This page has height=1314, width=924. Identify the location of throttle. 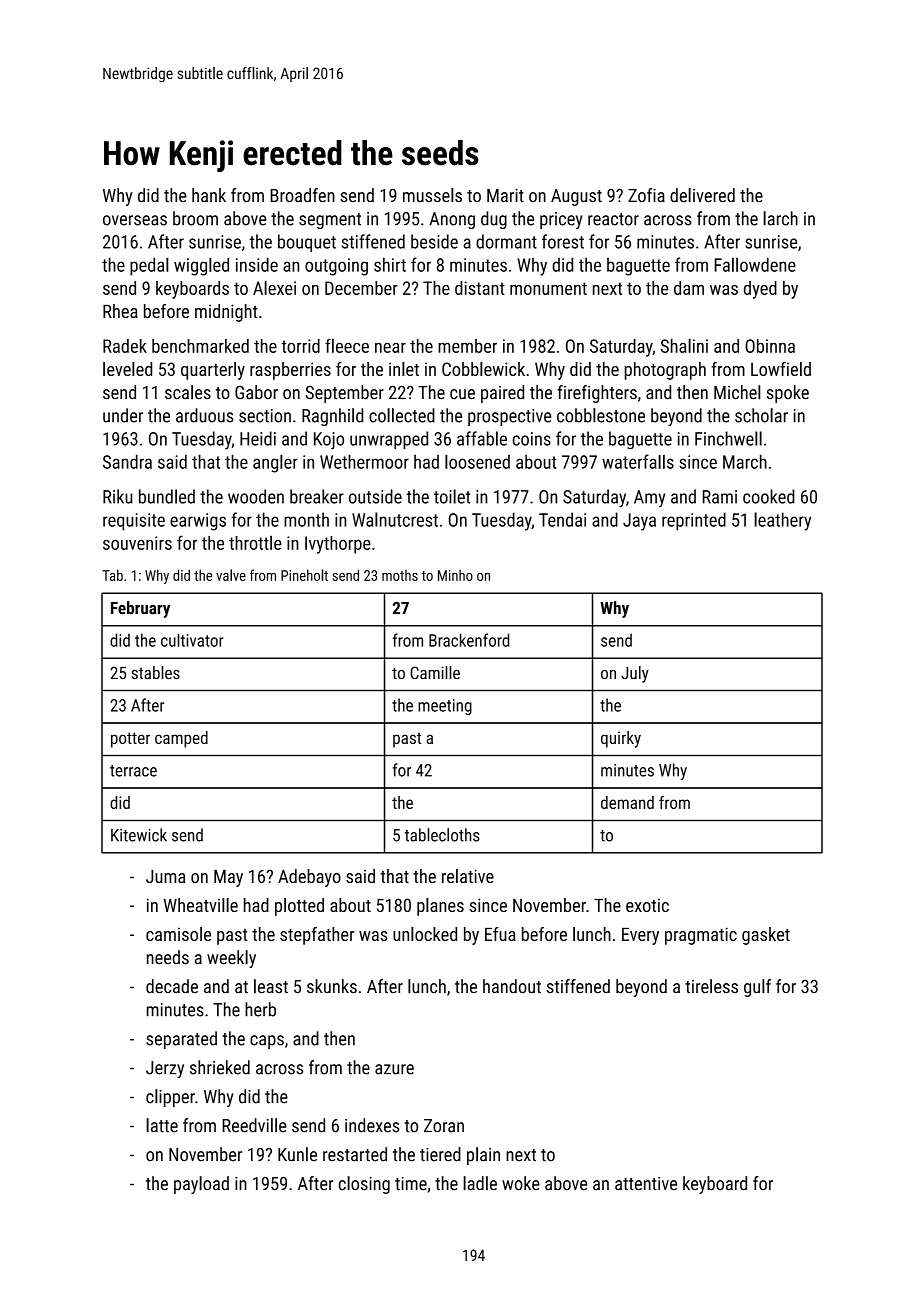
(255, 542).
